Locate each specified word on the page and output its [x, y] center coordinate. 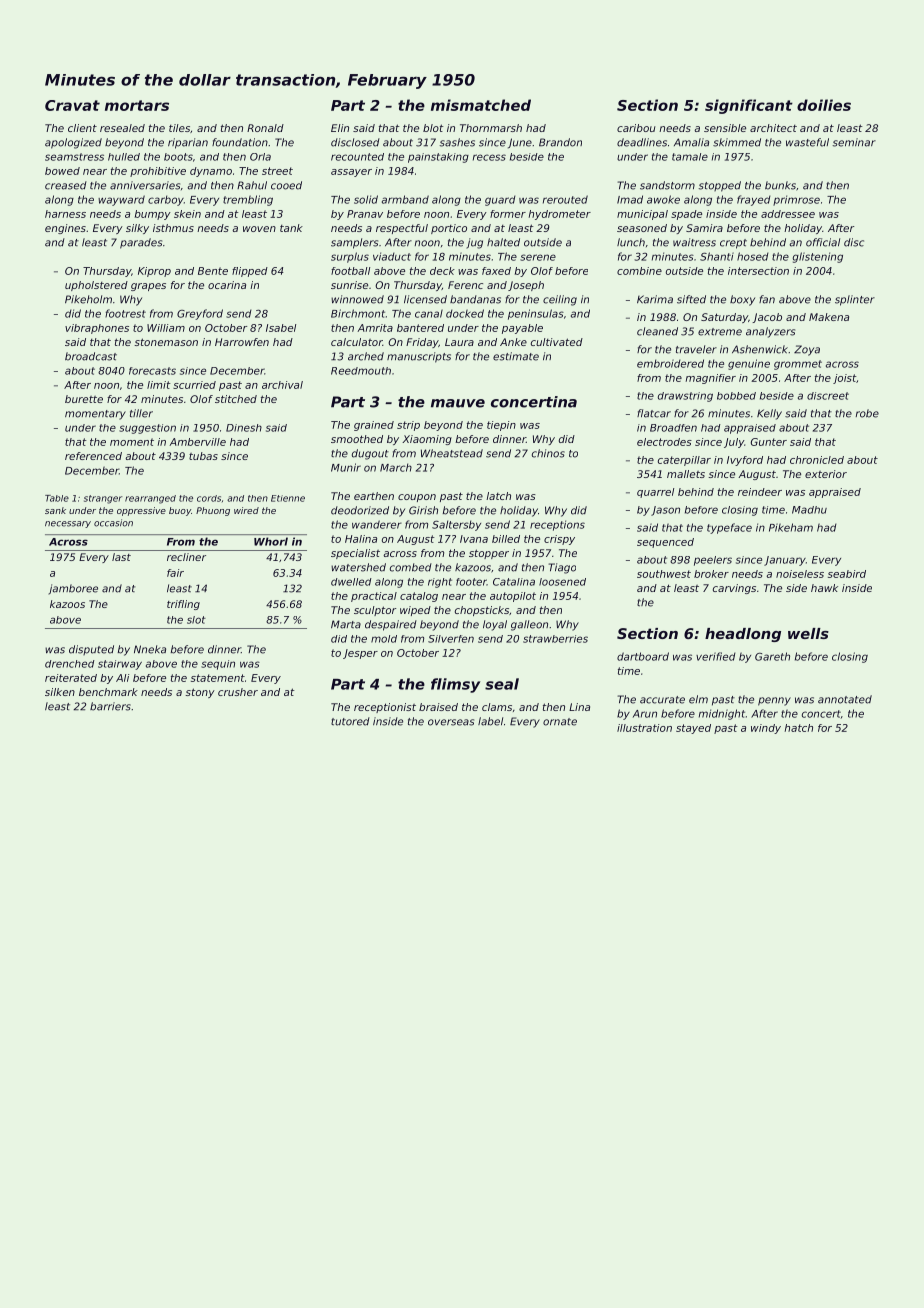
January [785, 561]
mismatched [481, 105]
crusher [238, 692]
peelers [713, 561]
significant [749, 106]
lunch [631, 242]
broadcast [91, 356]
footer [471, 582]
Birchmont [358, 313]
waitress [694, 242]
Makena [829, 317]
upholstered [96, 286]
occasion [113, 523]
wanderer [377, 524]
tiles [179, 128]
